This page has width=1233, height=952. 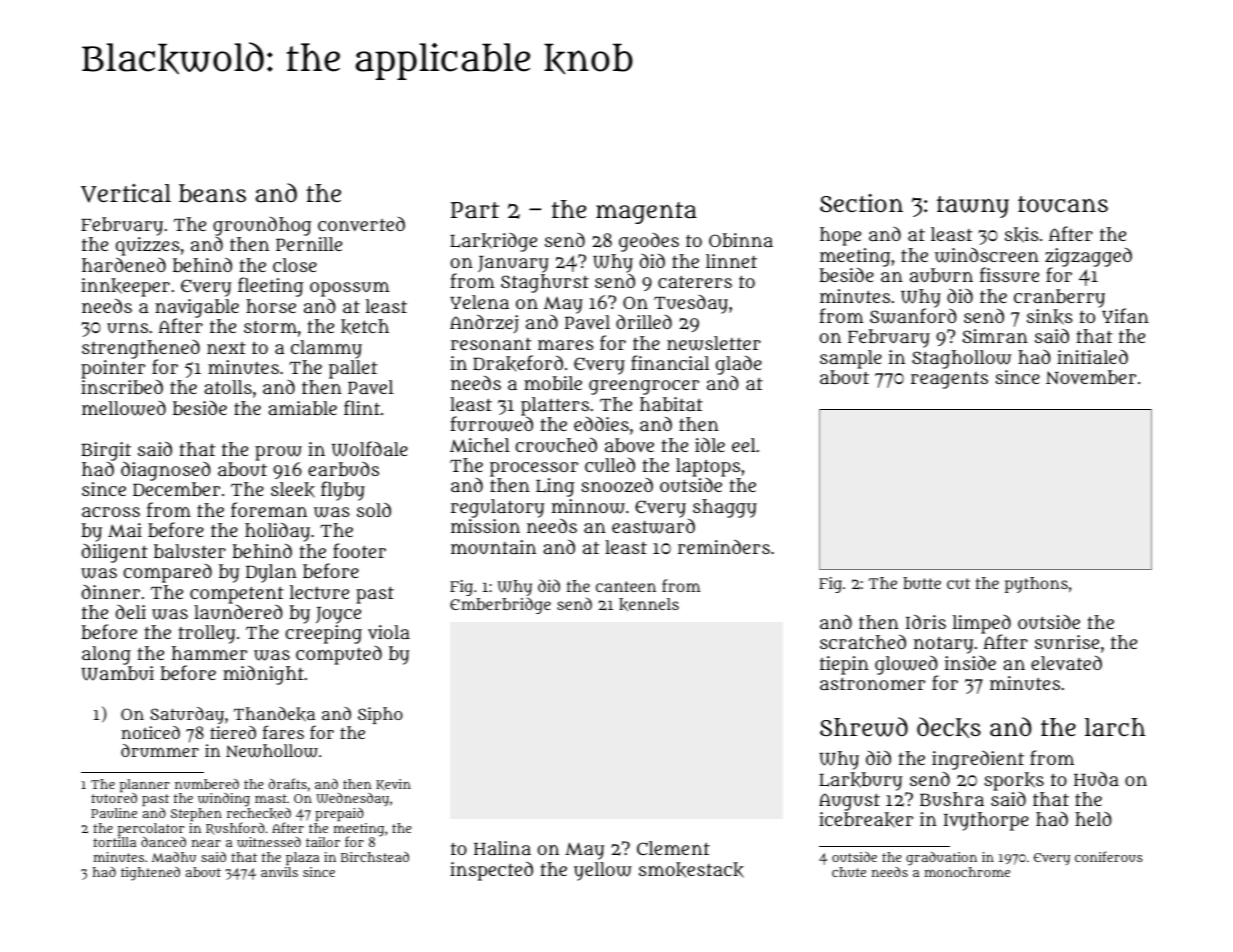 I want to click on beans, so click(x=212, y=193).
